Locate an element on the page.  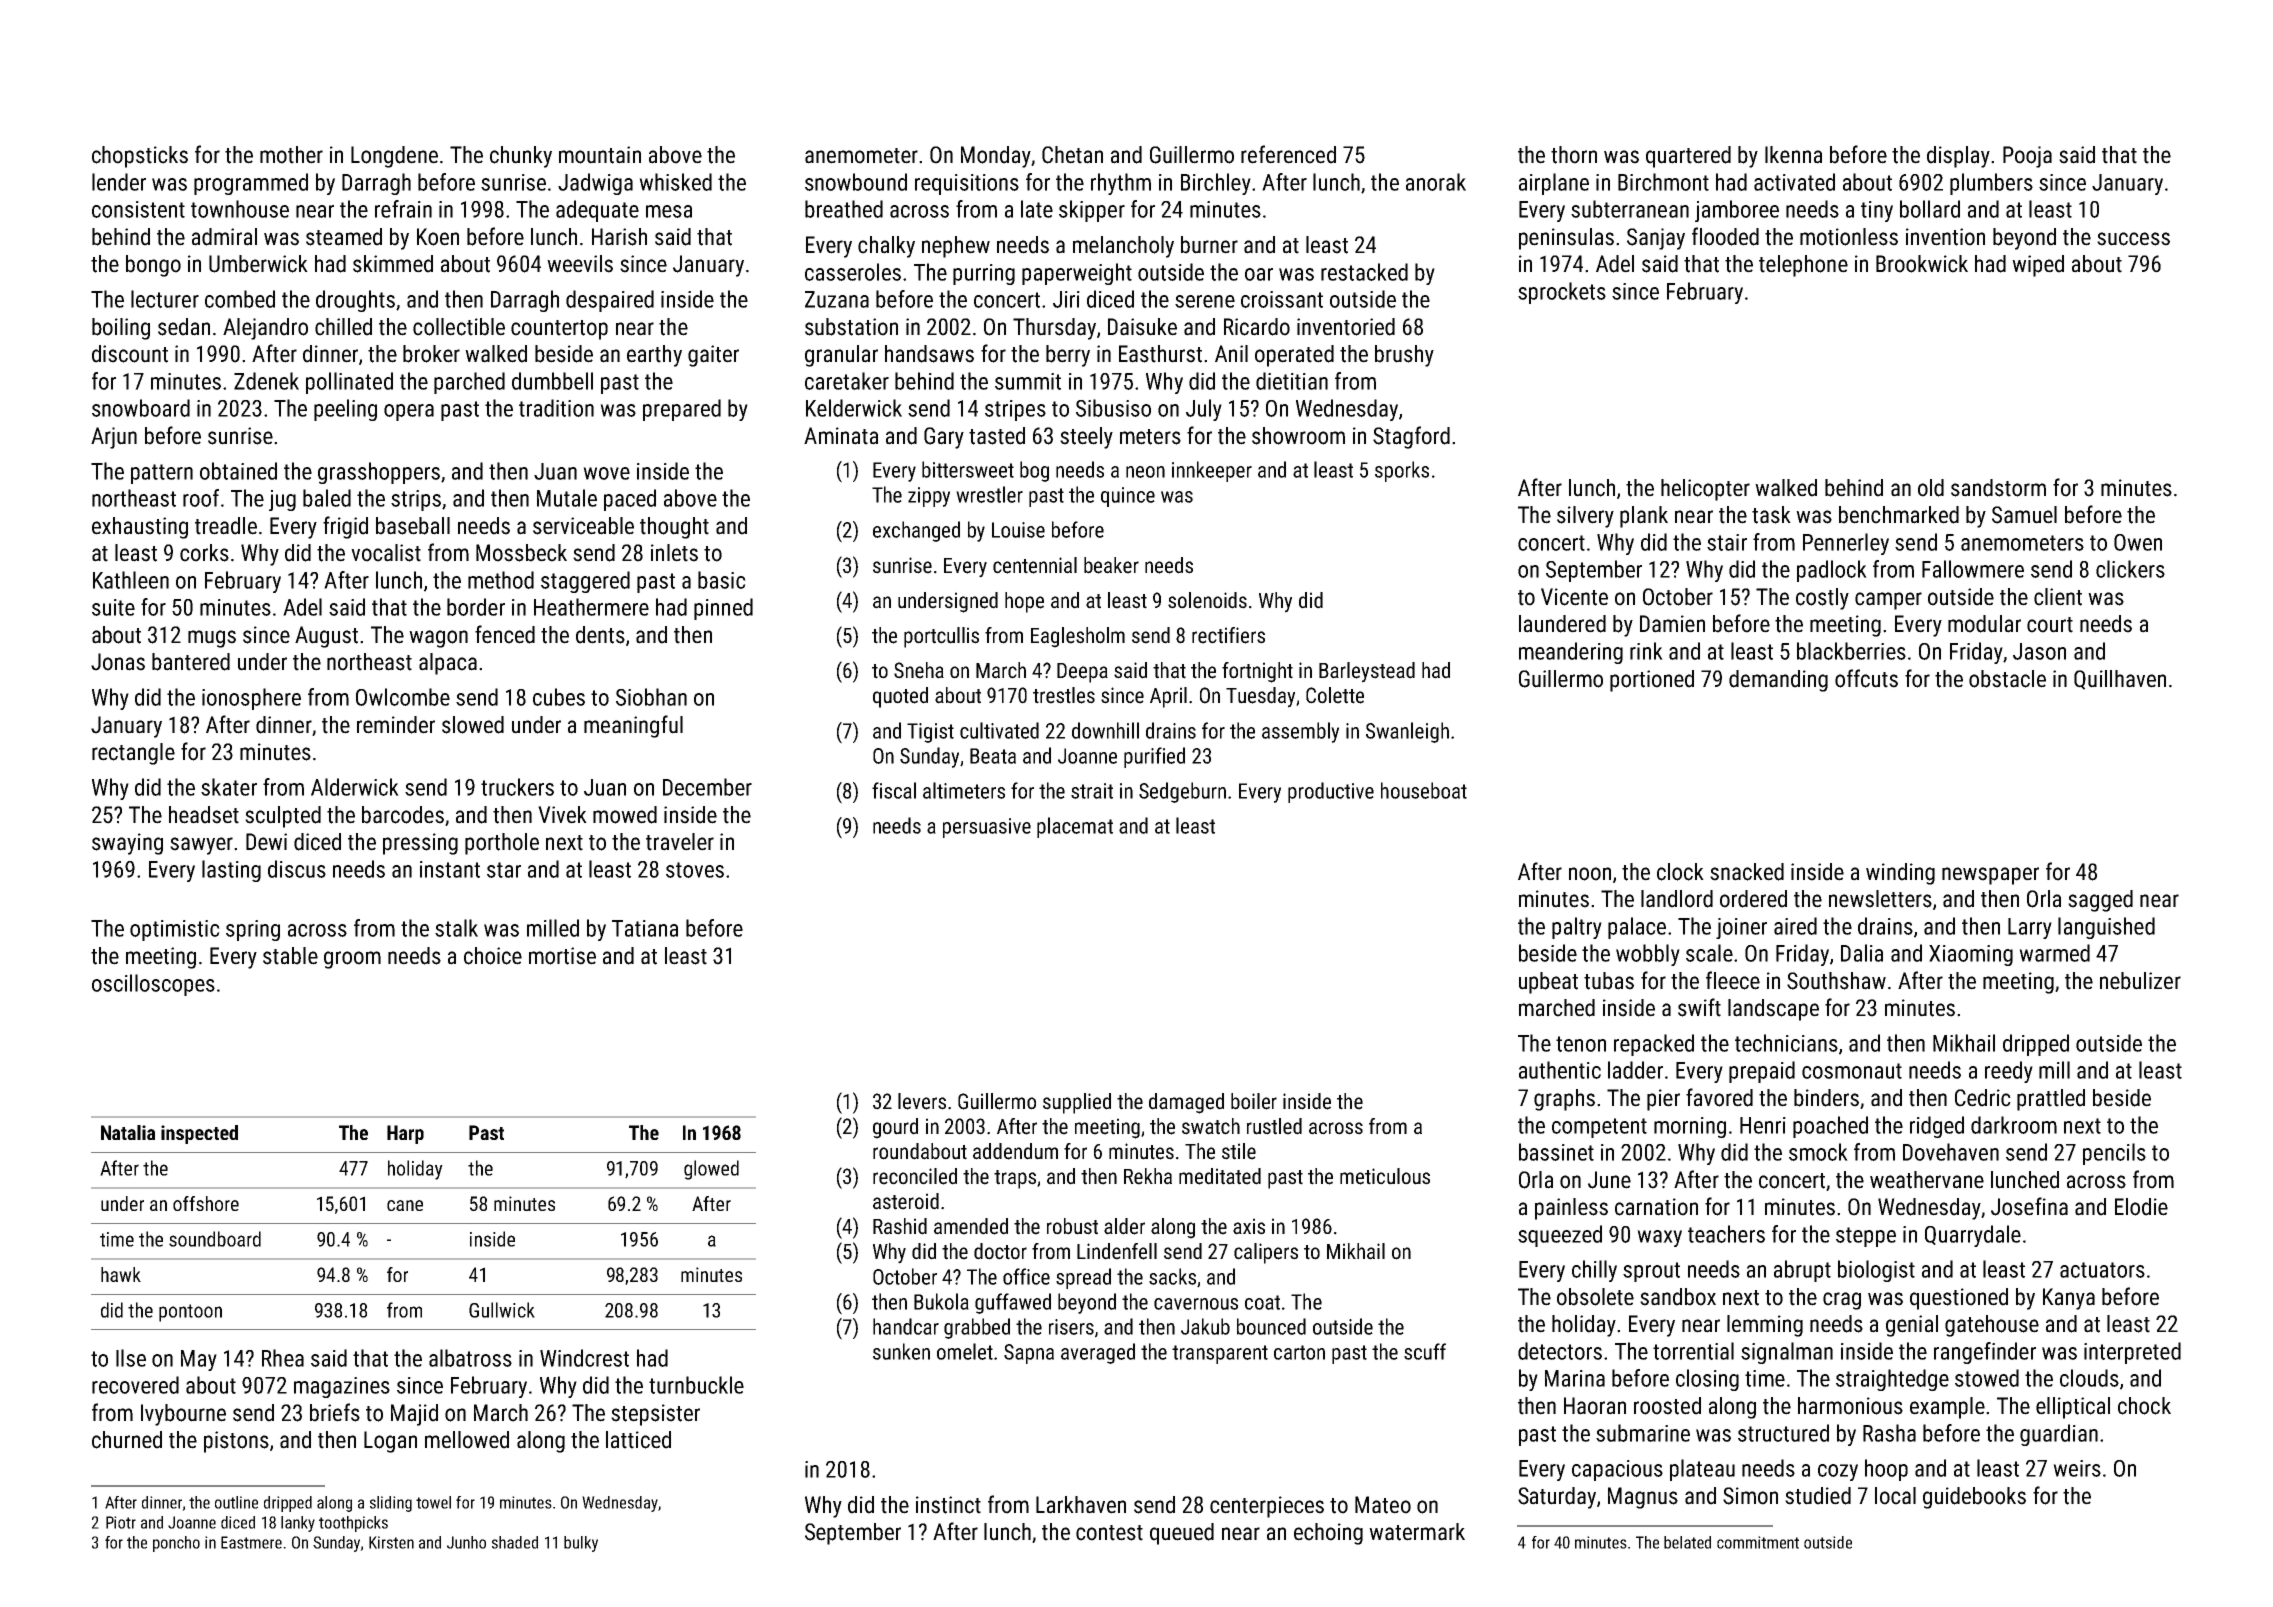
Harp is located at coordinates (405, 1134).
